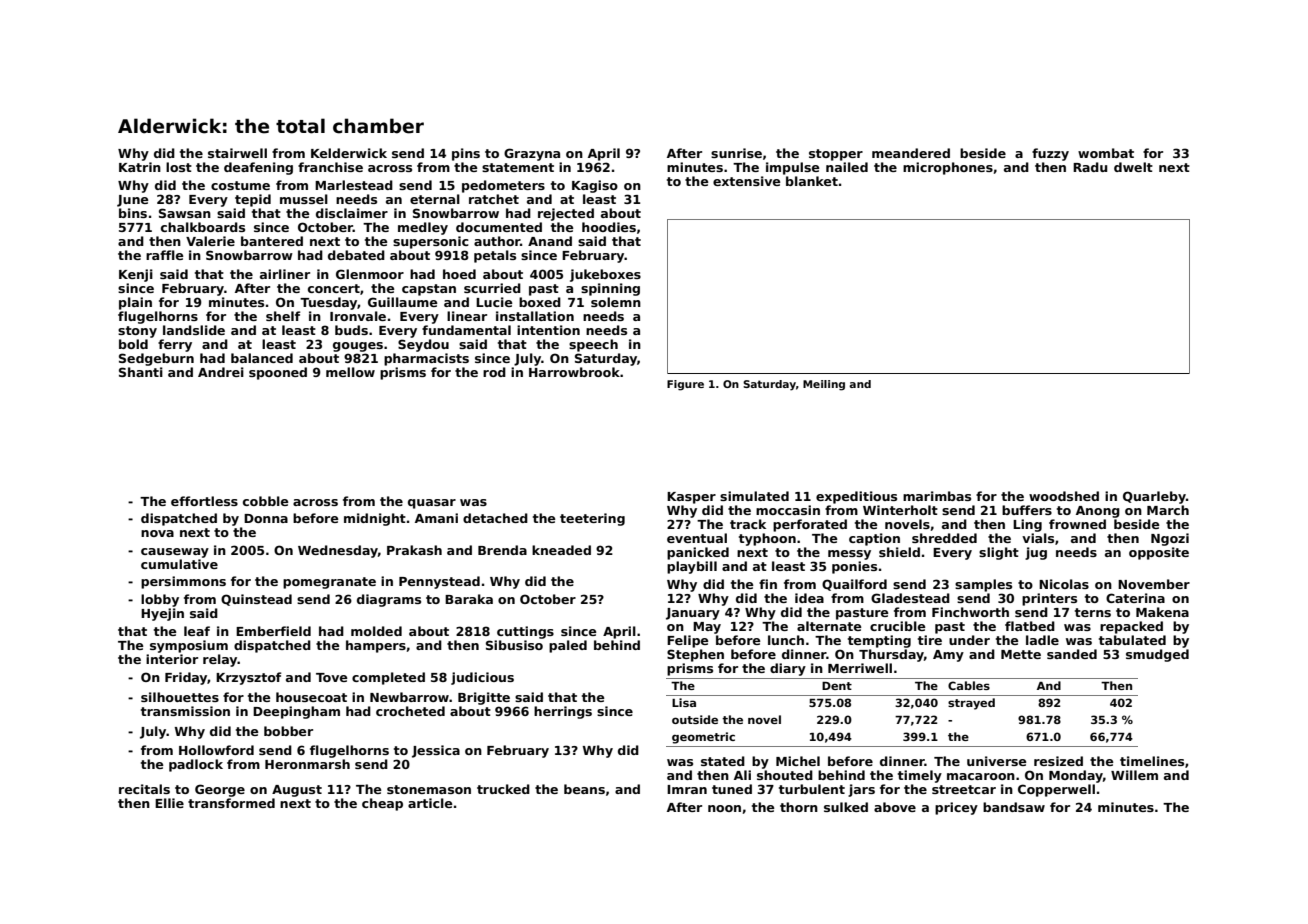  Describe the element at coordinates (349, 153) in the image. I see `Kelderwick` at that location.
